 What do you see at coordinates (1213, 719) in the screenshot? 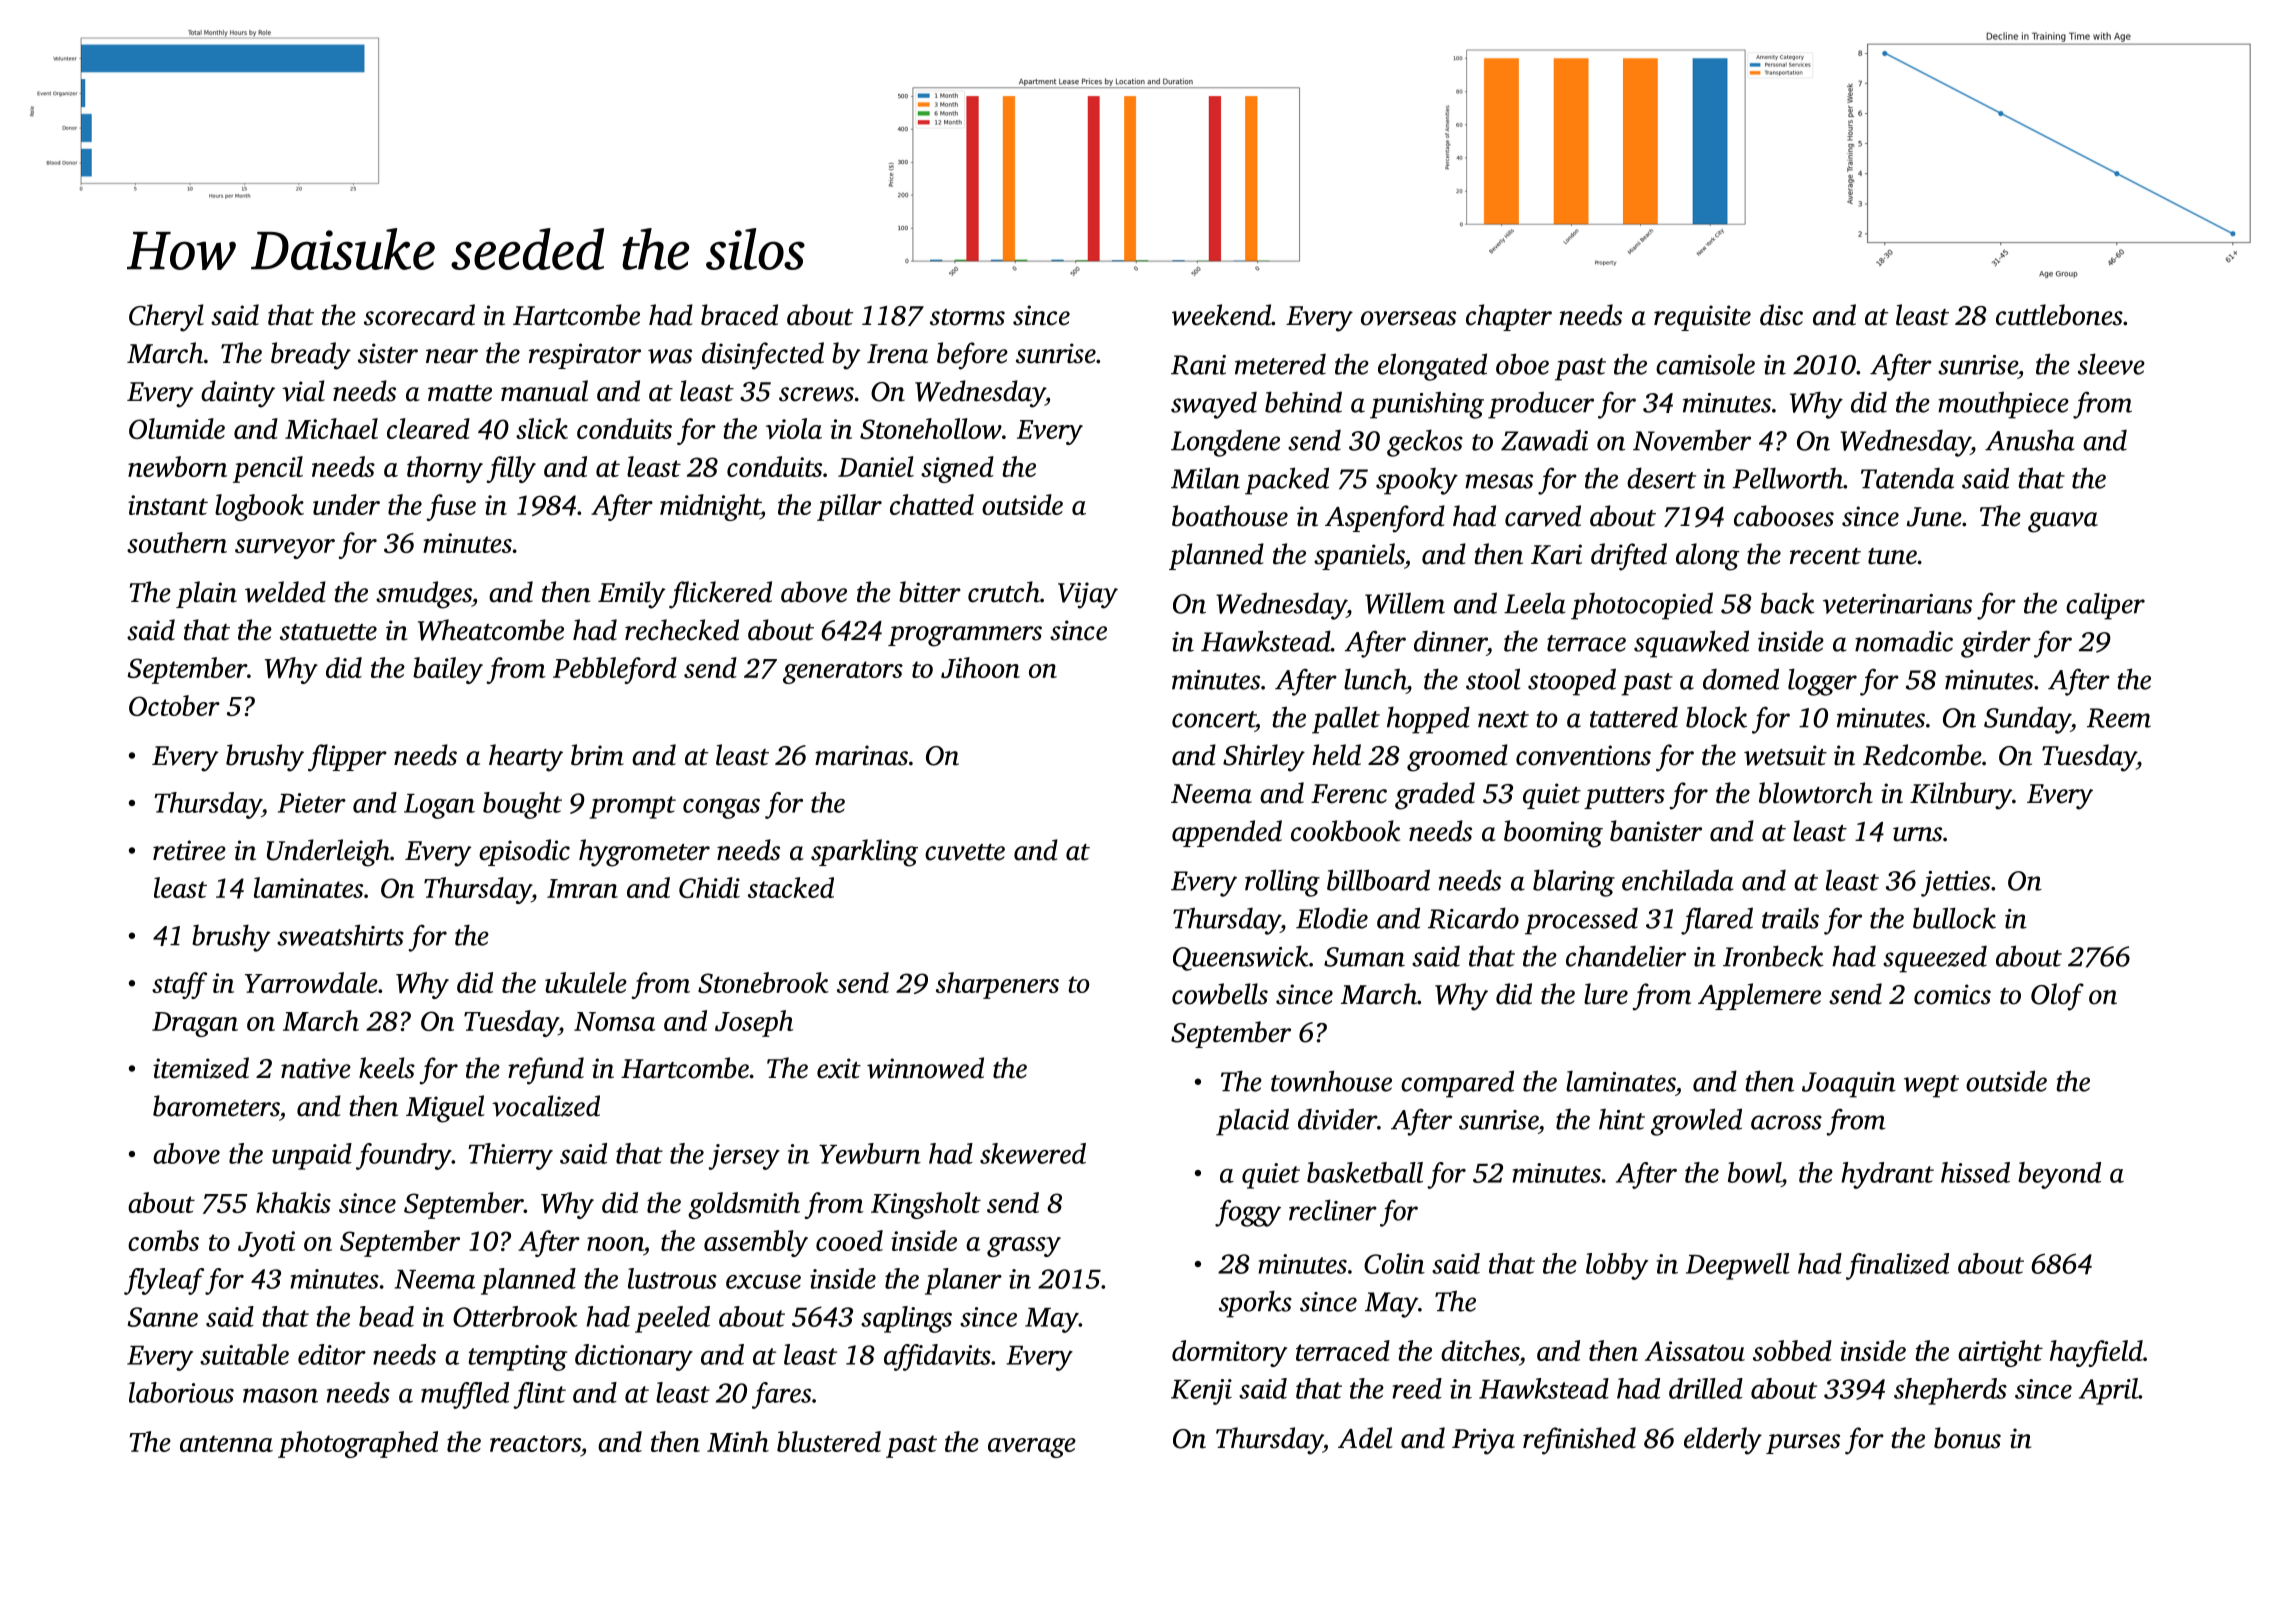
I see `concert` at bounding box center [1213, 719].
